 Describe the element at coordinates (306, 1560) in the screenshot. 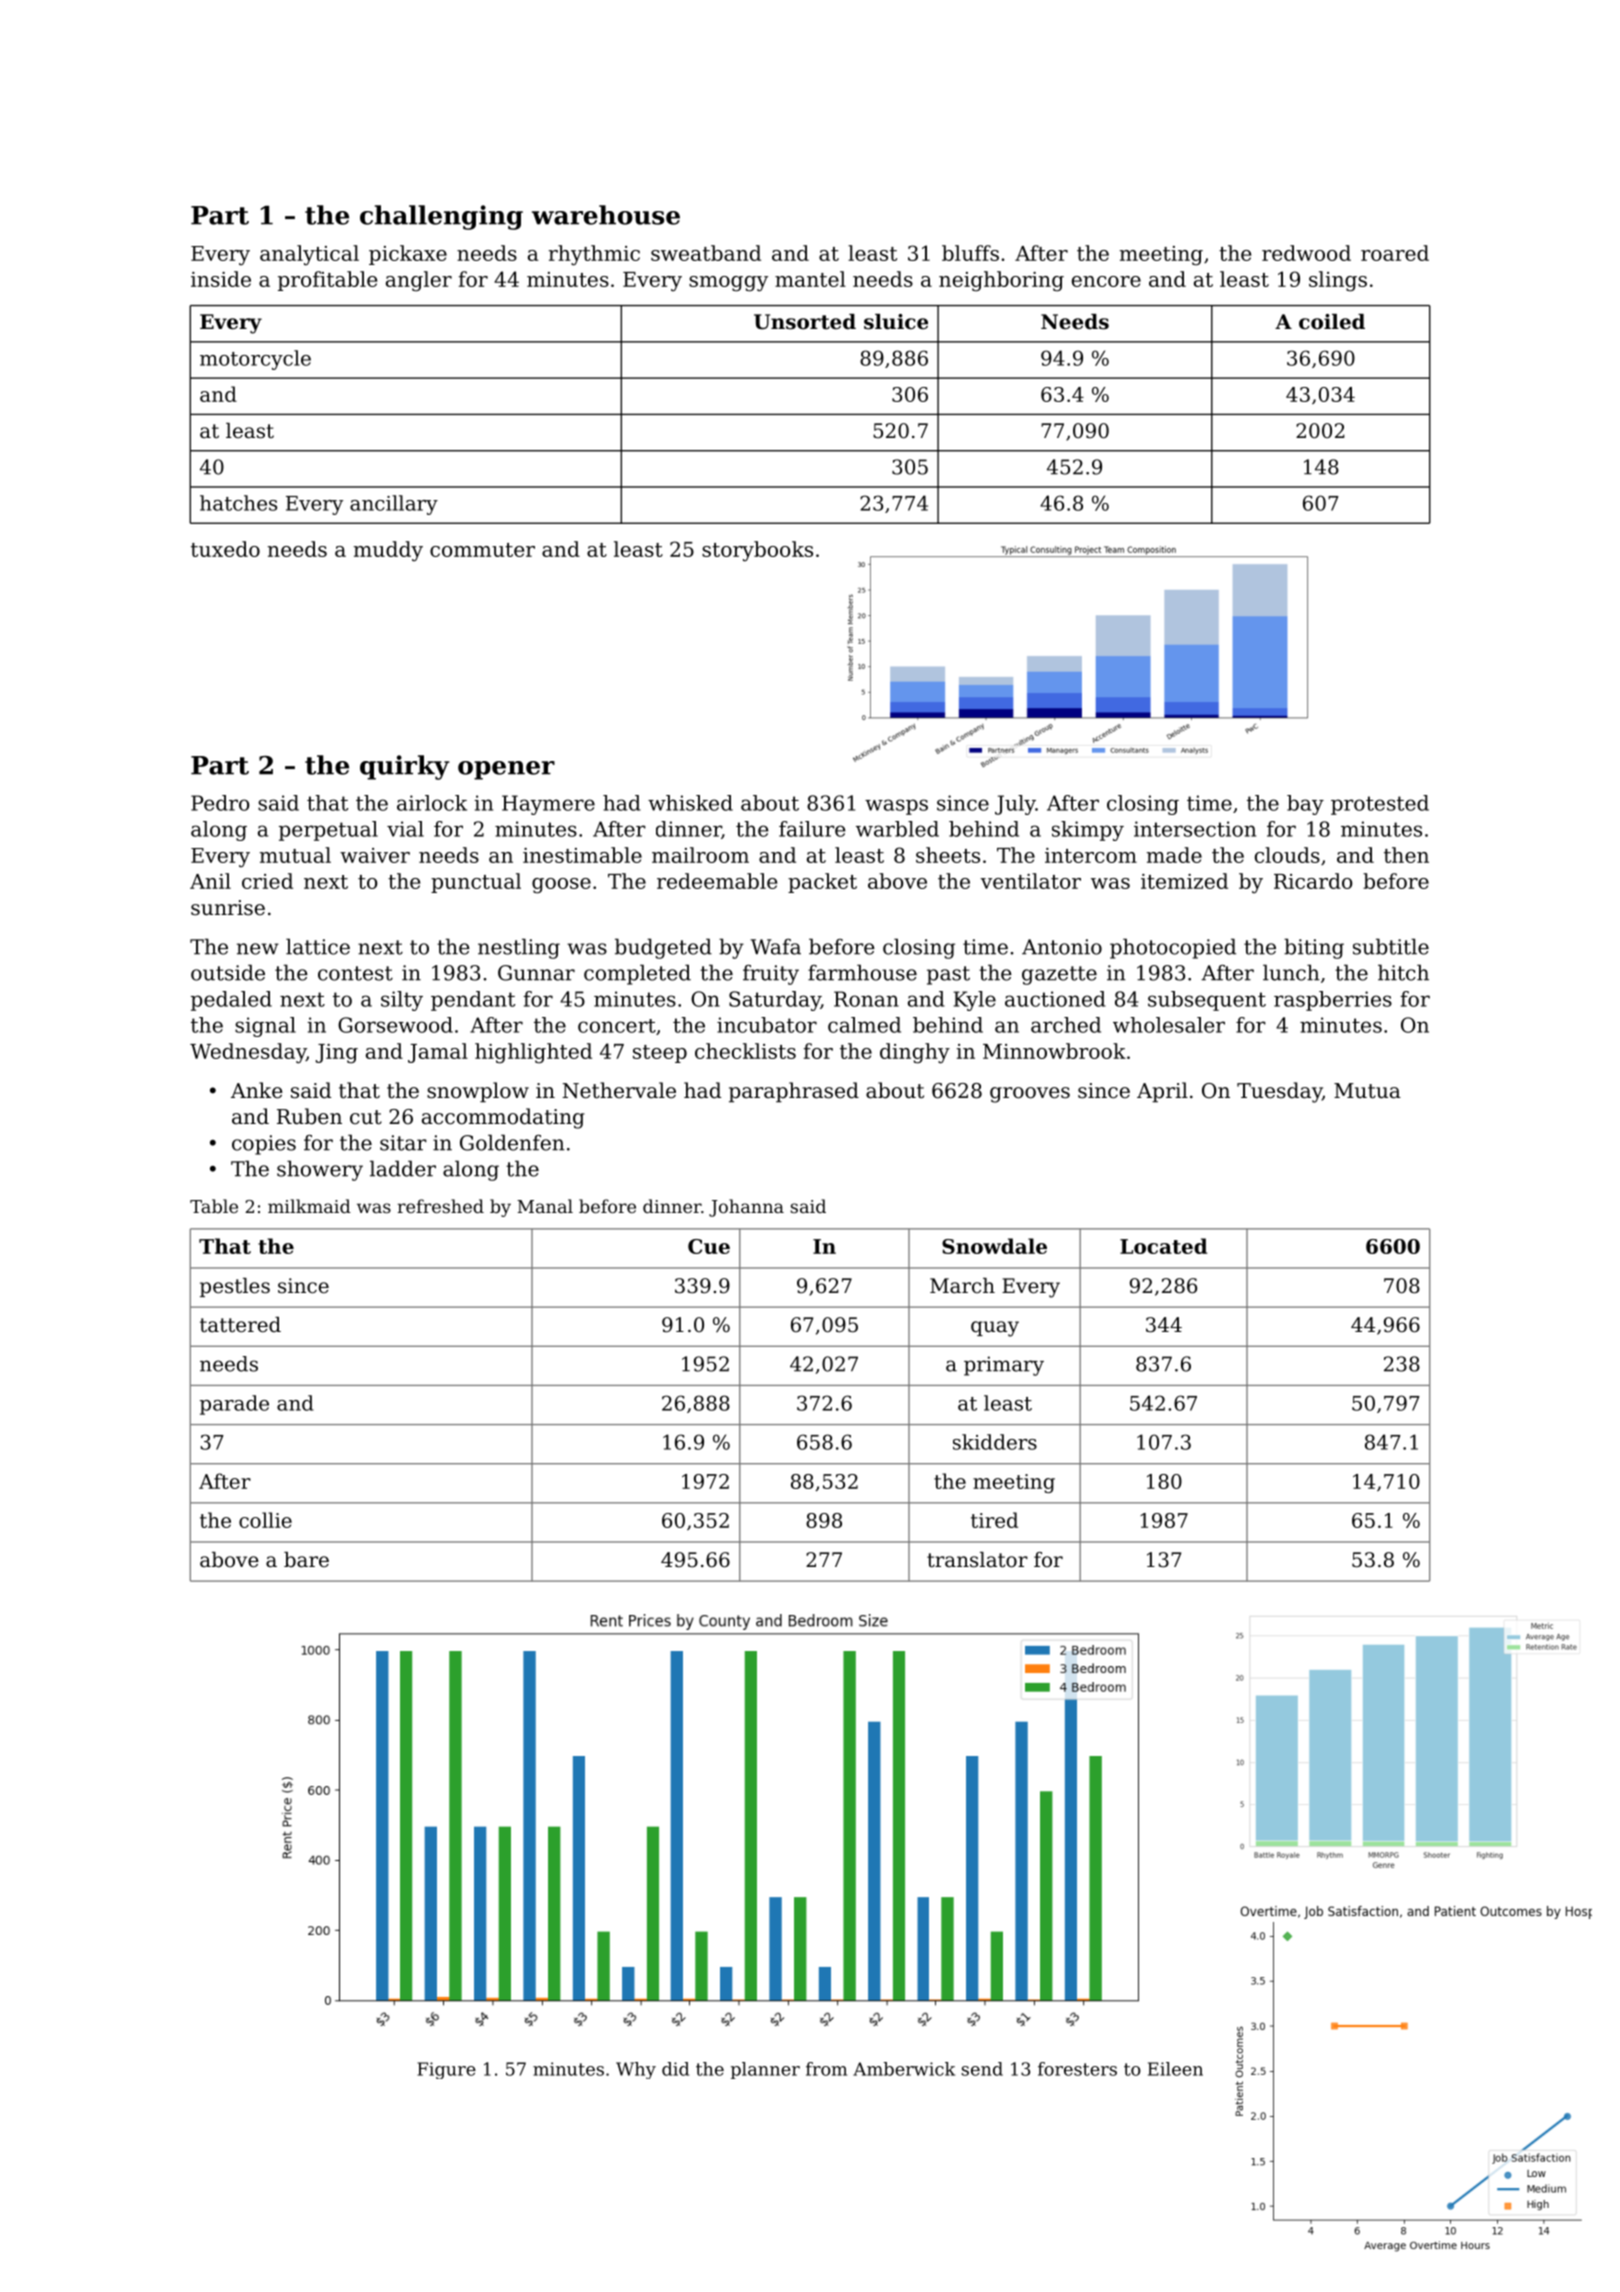

I see `bare` at that location.
